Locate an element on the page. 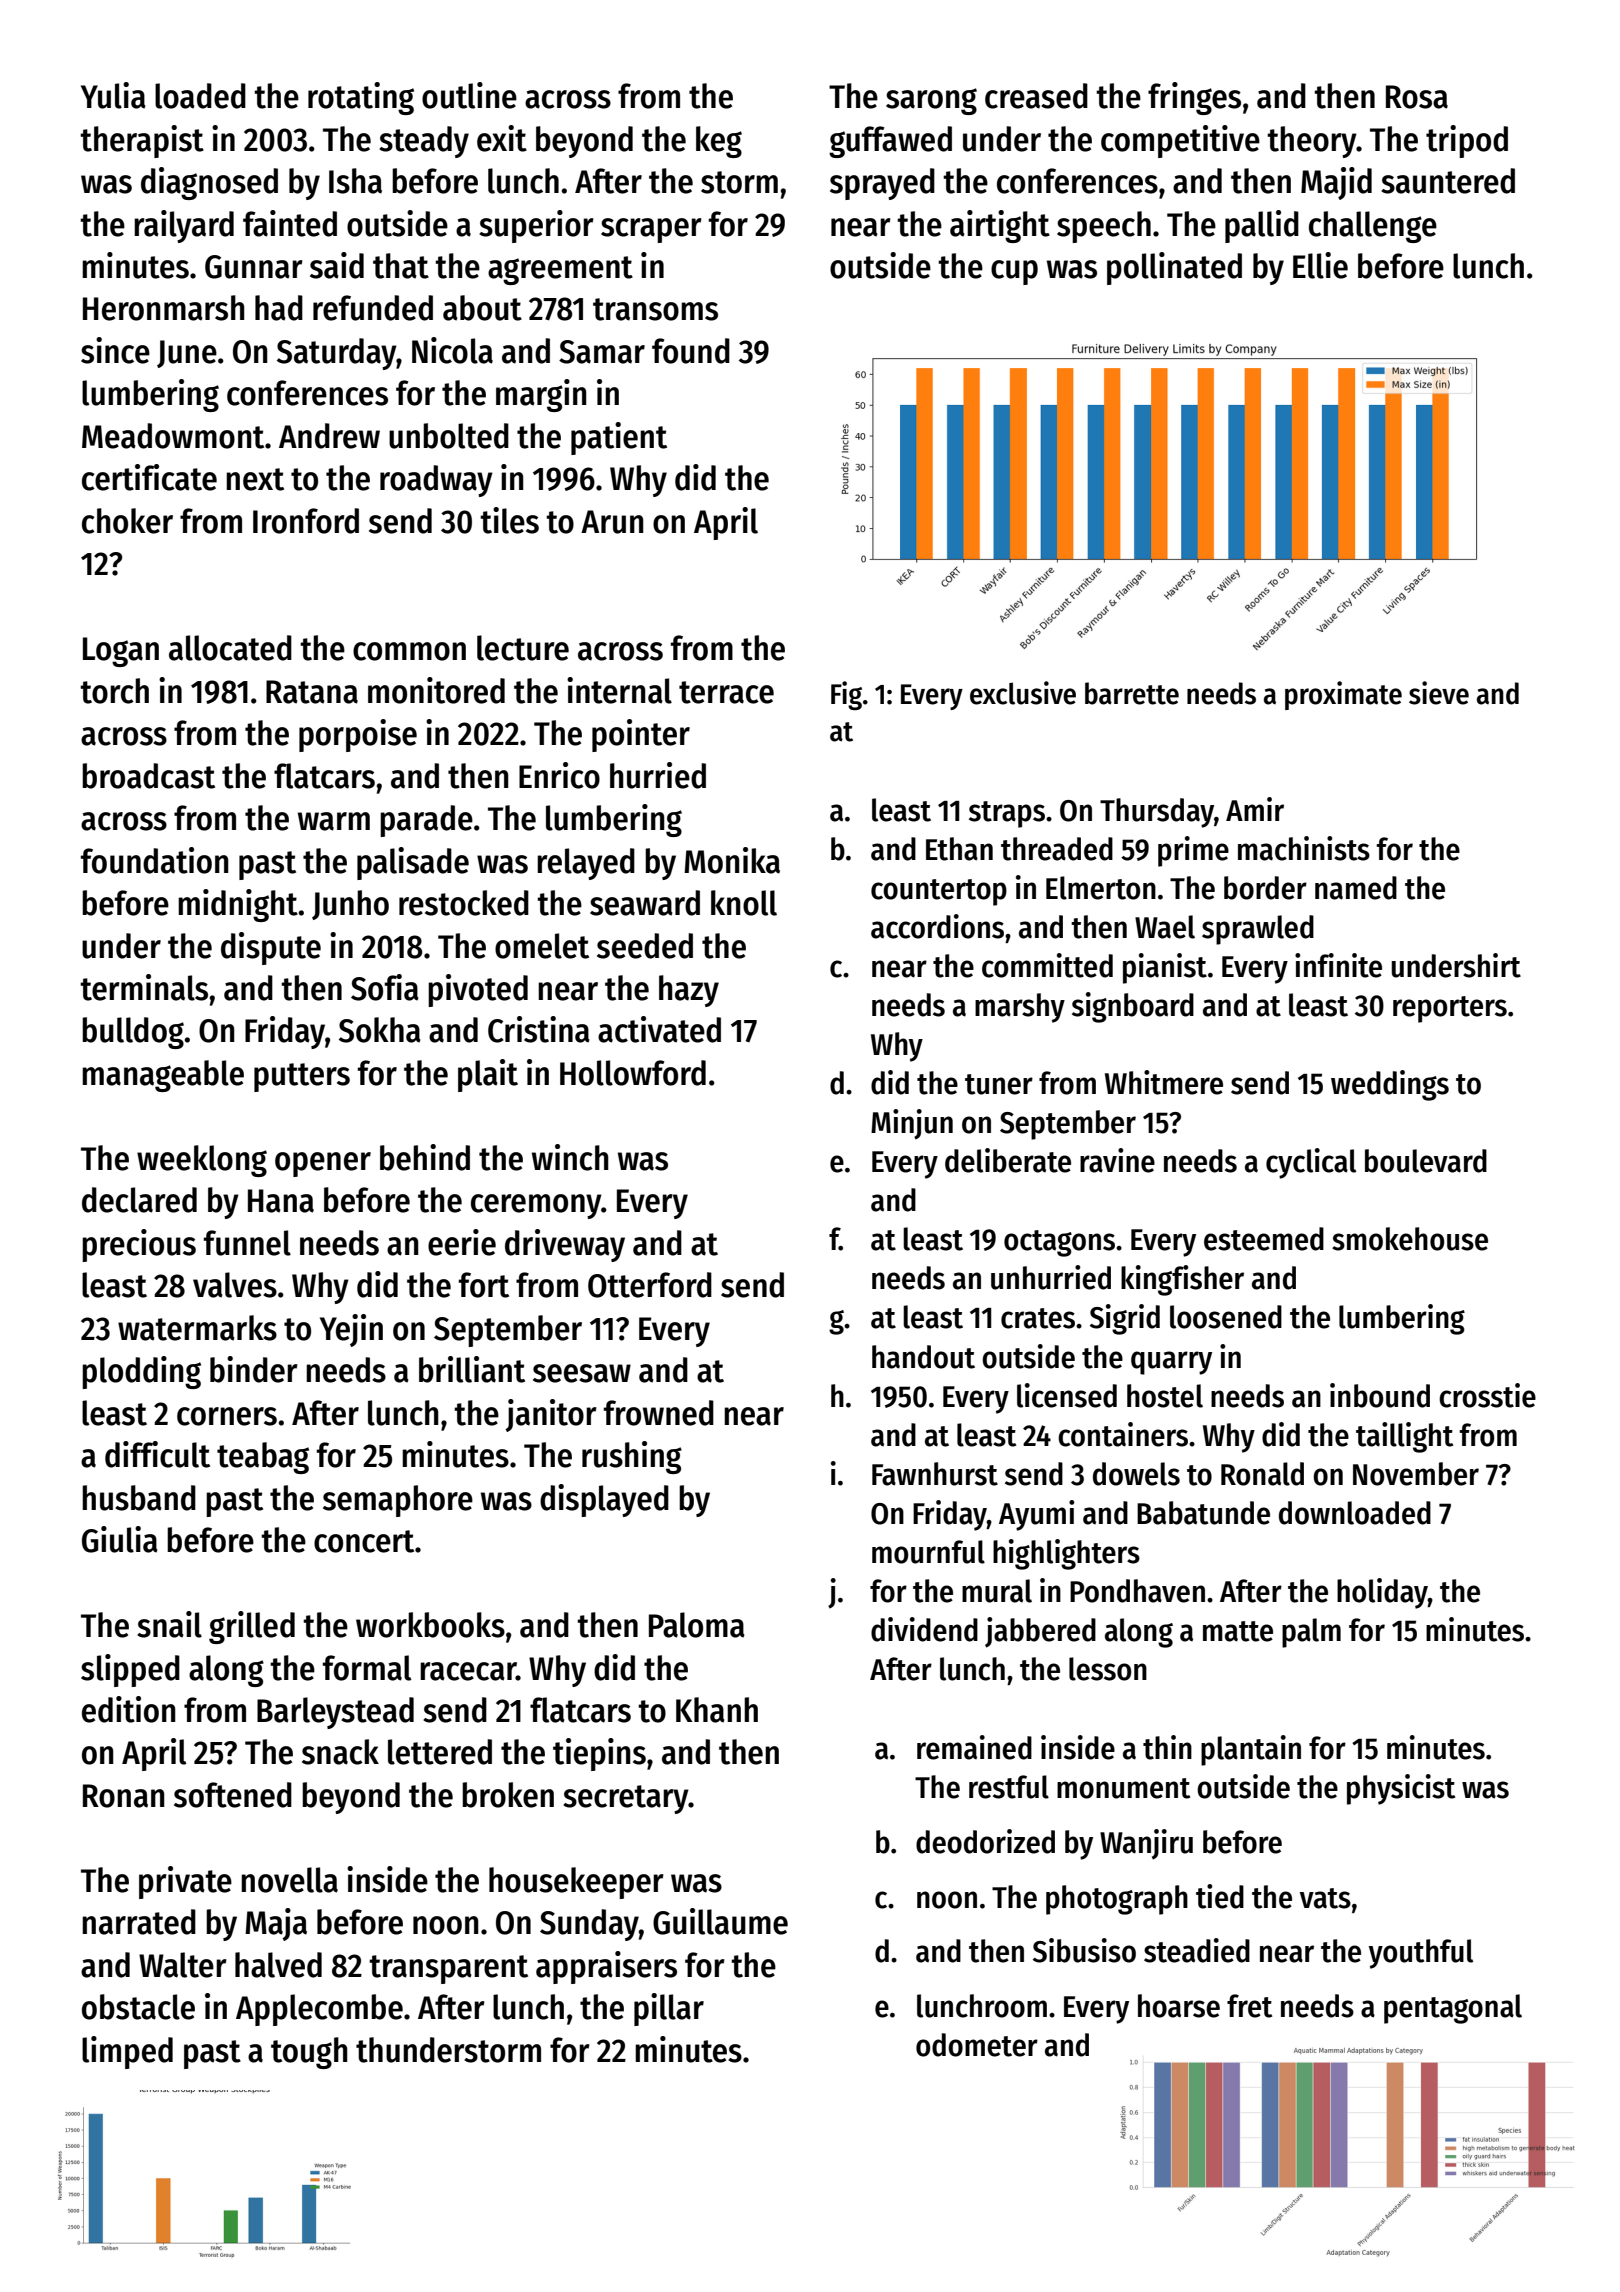 This document has width=1620, height=2292. weddings is located at coordinates (1390, 1085).
